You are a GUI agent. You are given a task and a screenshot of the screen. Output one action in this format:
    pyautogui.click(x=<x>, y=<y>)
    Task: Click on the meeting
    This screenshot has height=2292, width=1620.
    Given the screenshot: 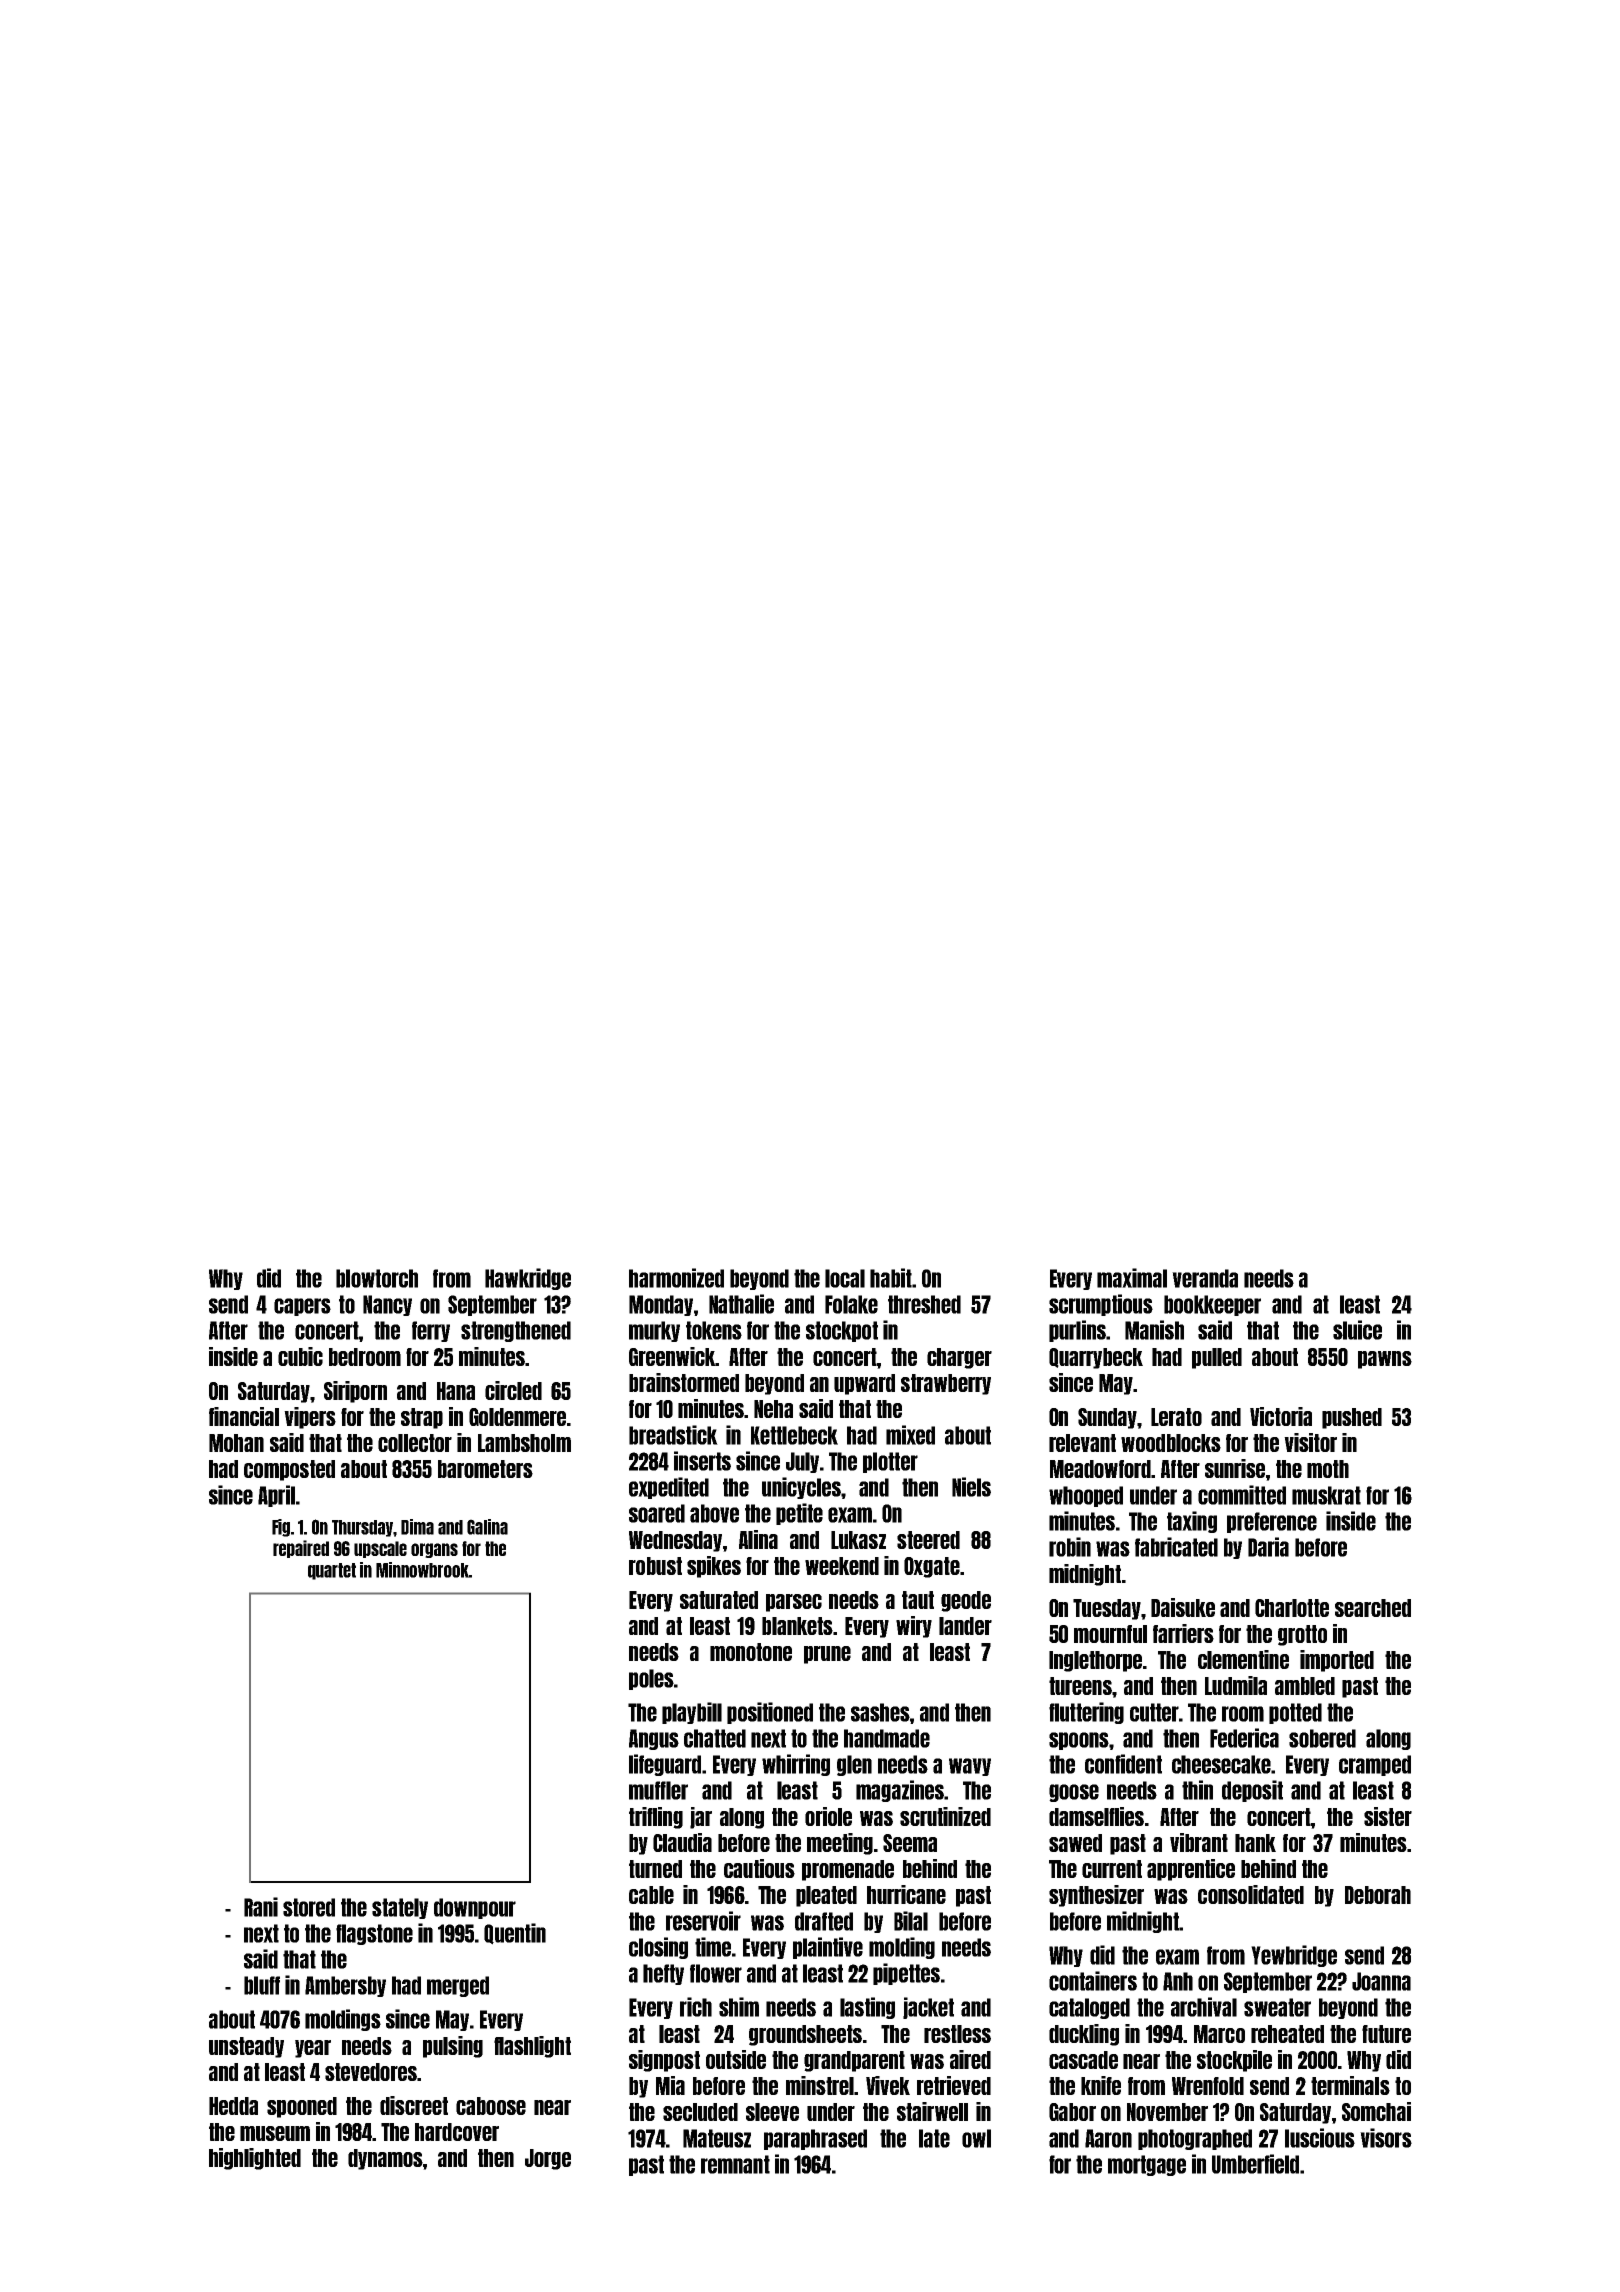 What is the action you would take?
    pyautogui.click(x=840, y=1844)
